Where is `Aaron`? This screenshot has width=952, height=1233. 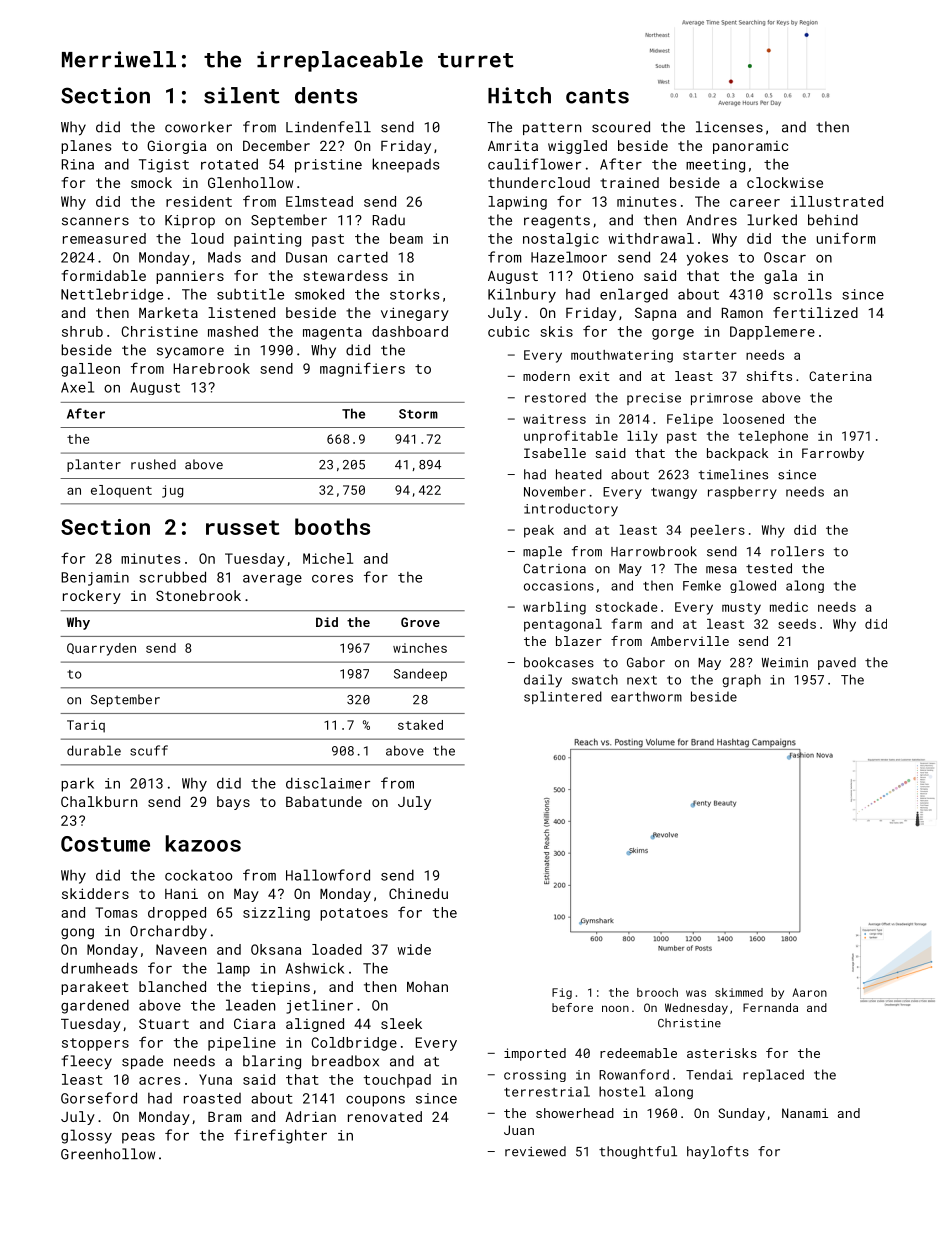 Aaron is located at coordinates (809, 992).
